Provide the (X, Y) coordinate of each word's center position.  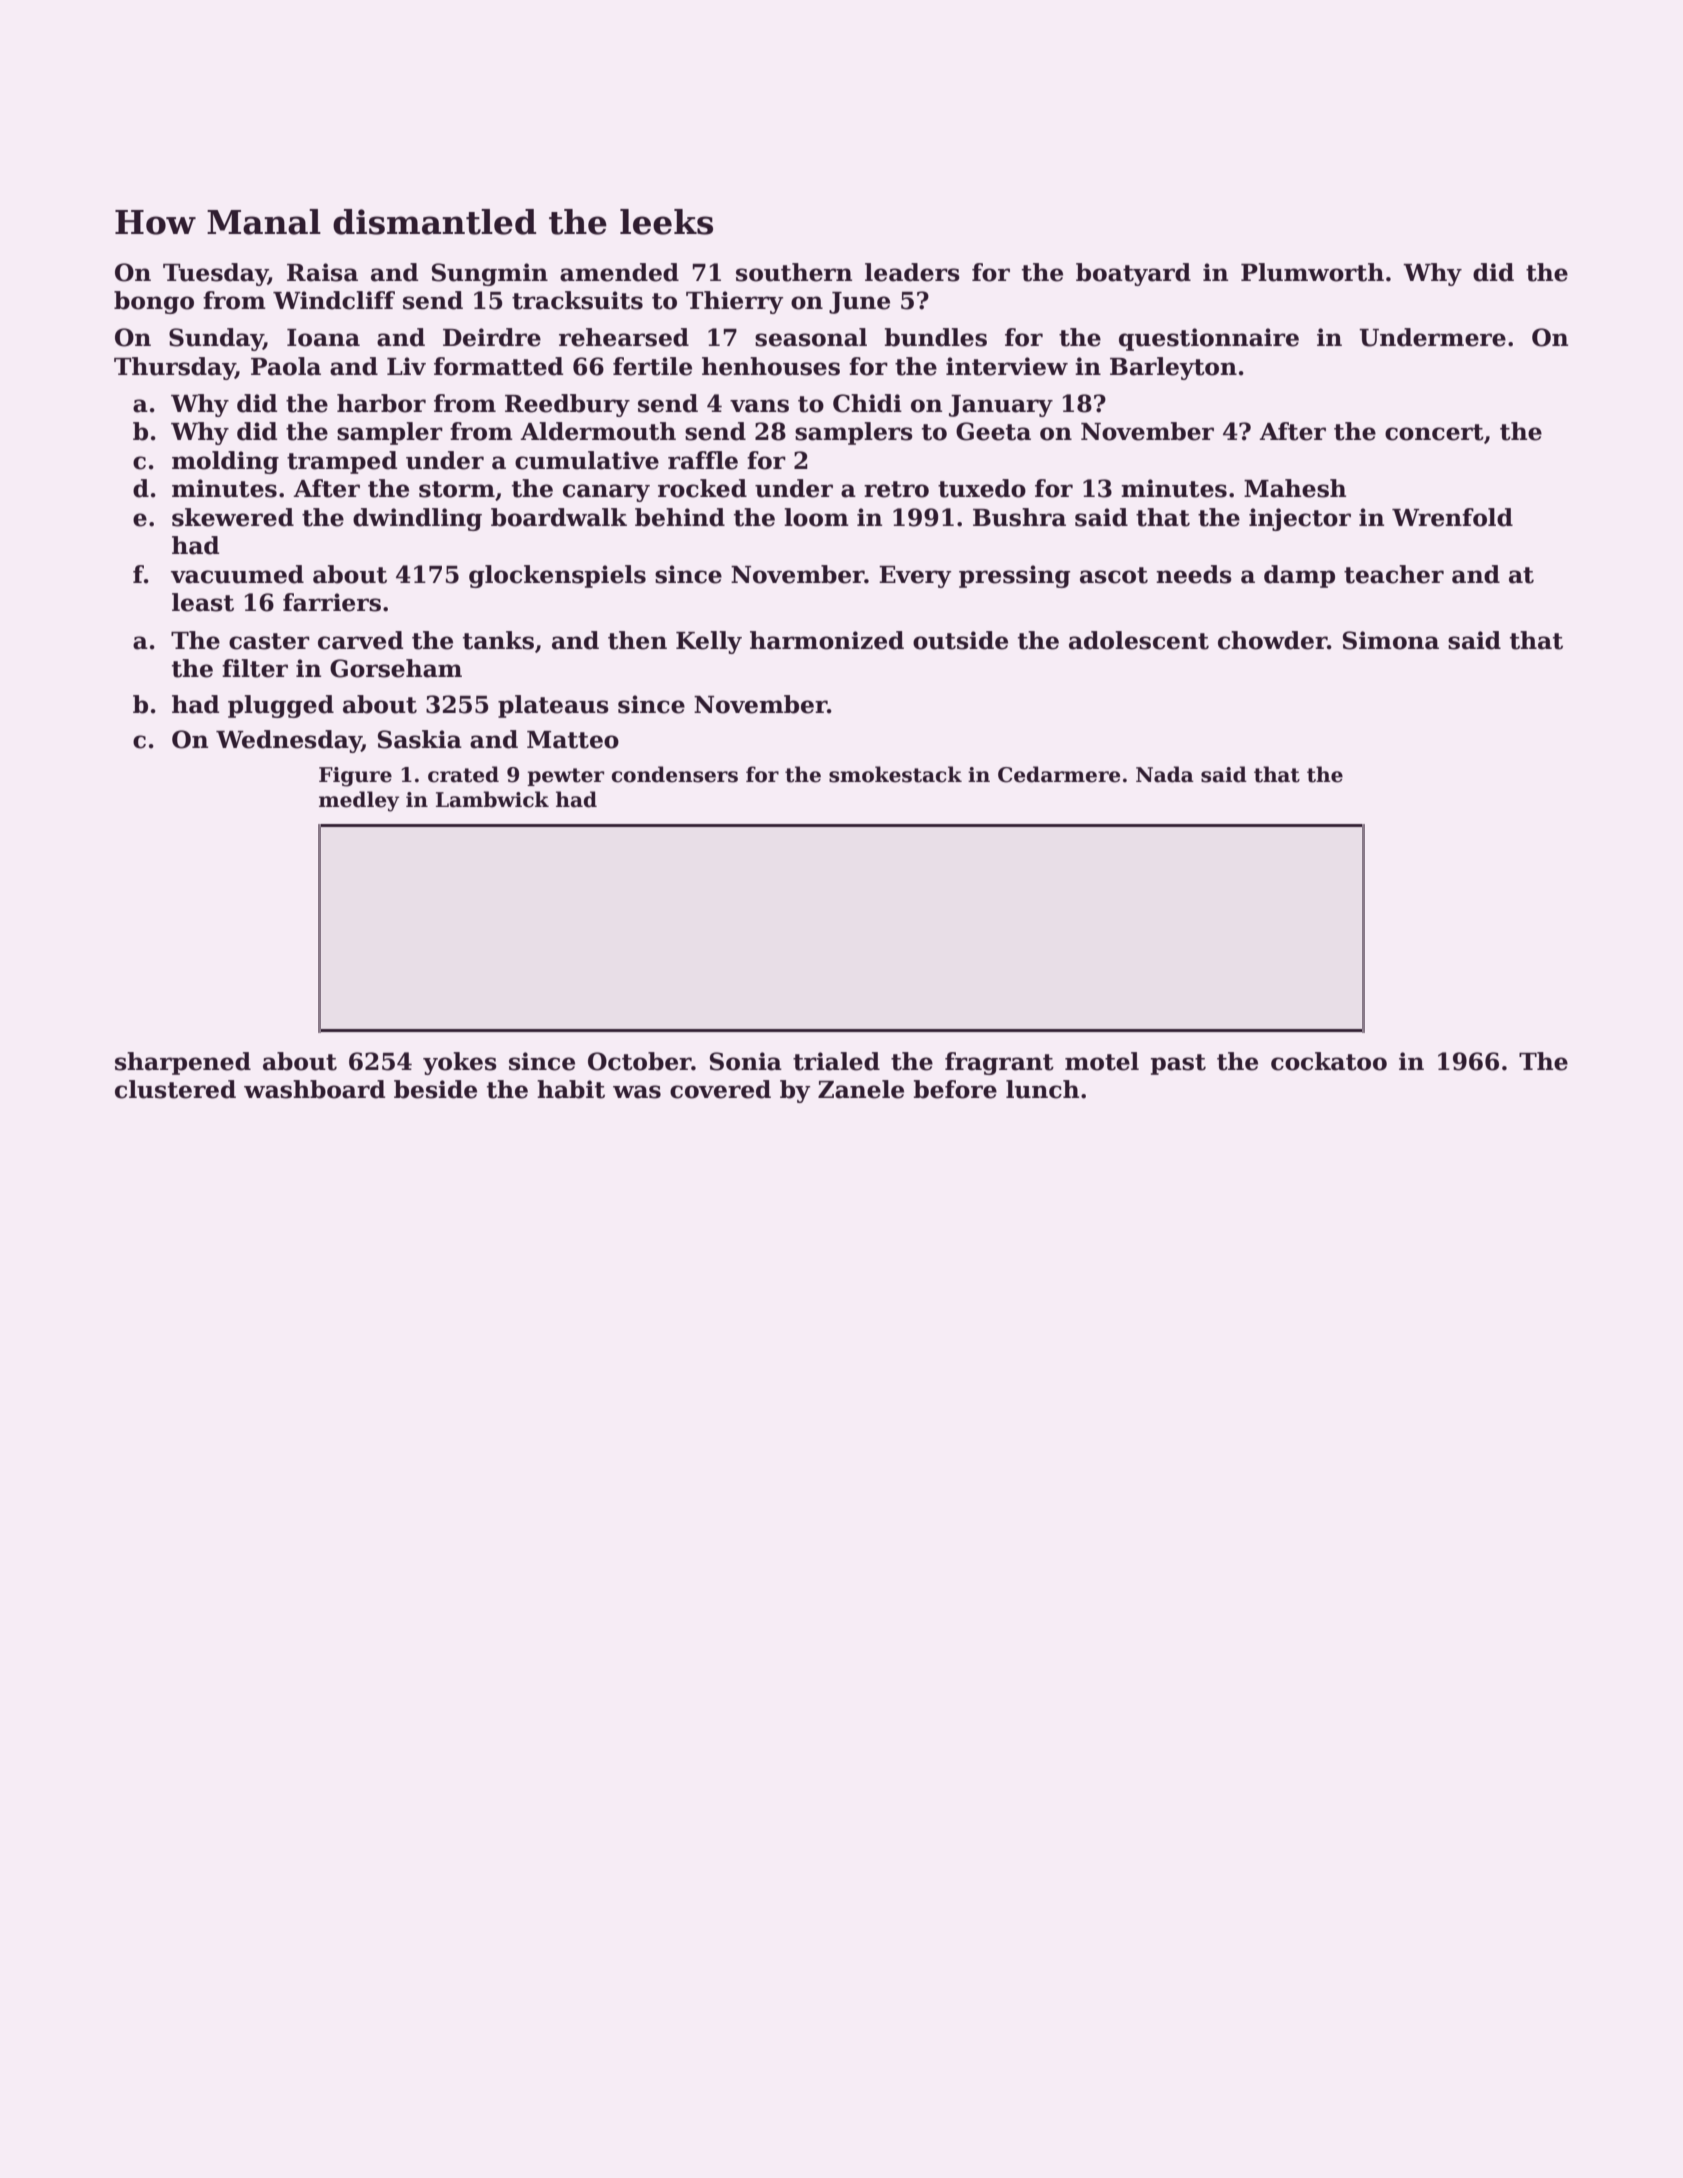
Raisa (322, 272)
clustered (175, 1089)
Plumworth (1312, 272)
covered (720, 1089)
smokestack (895, 774)
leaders (912, 272)
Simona (1391, 640)
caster (269, 641)
